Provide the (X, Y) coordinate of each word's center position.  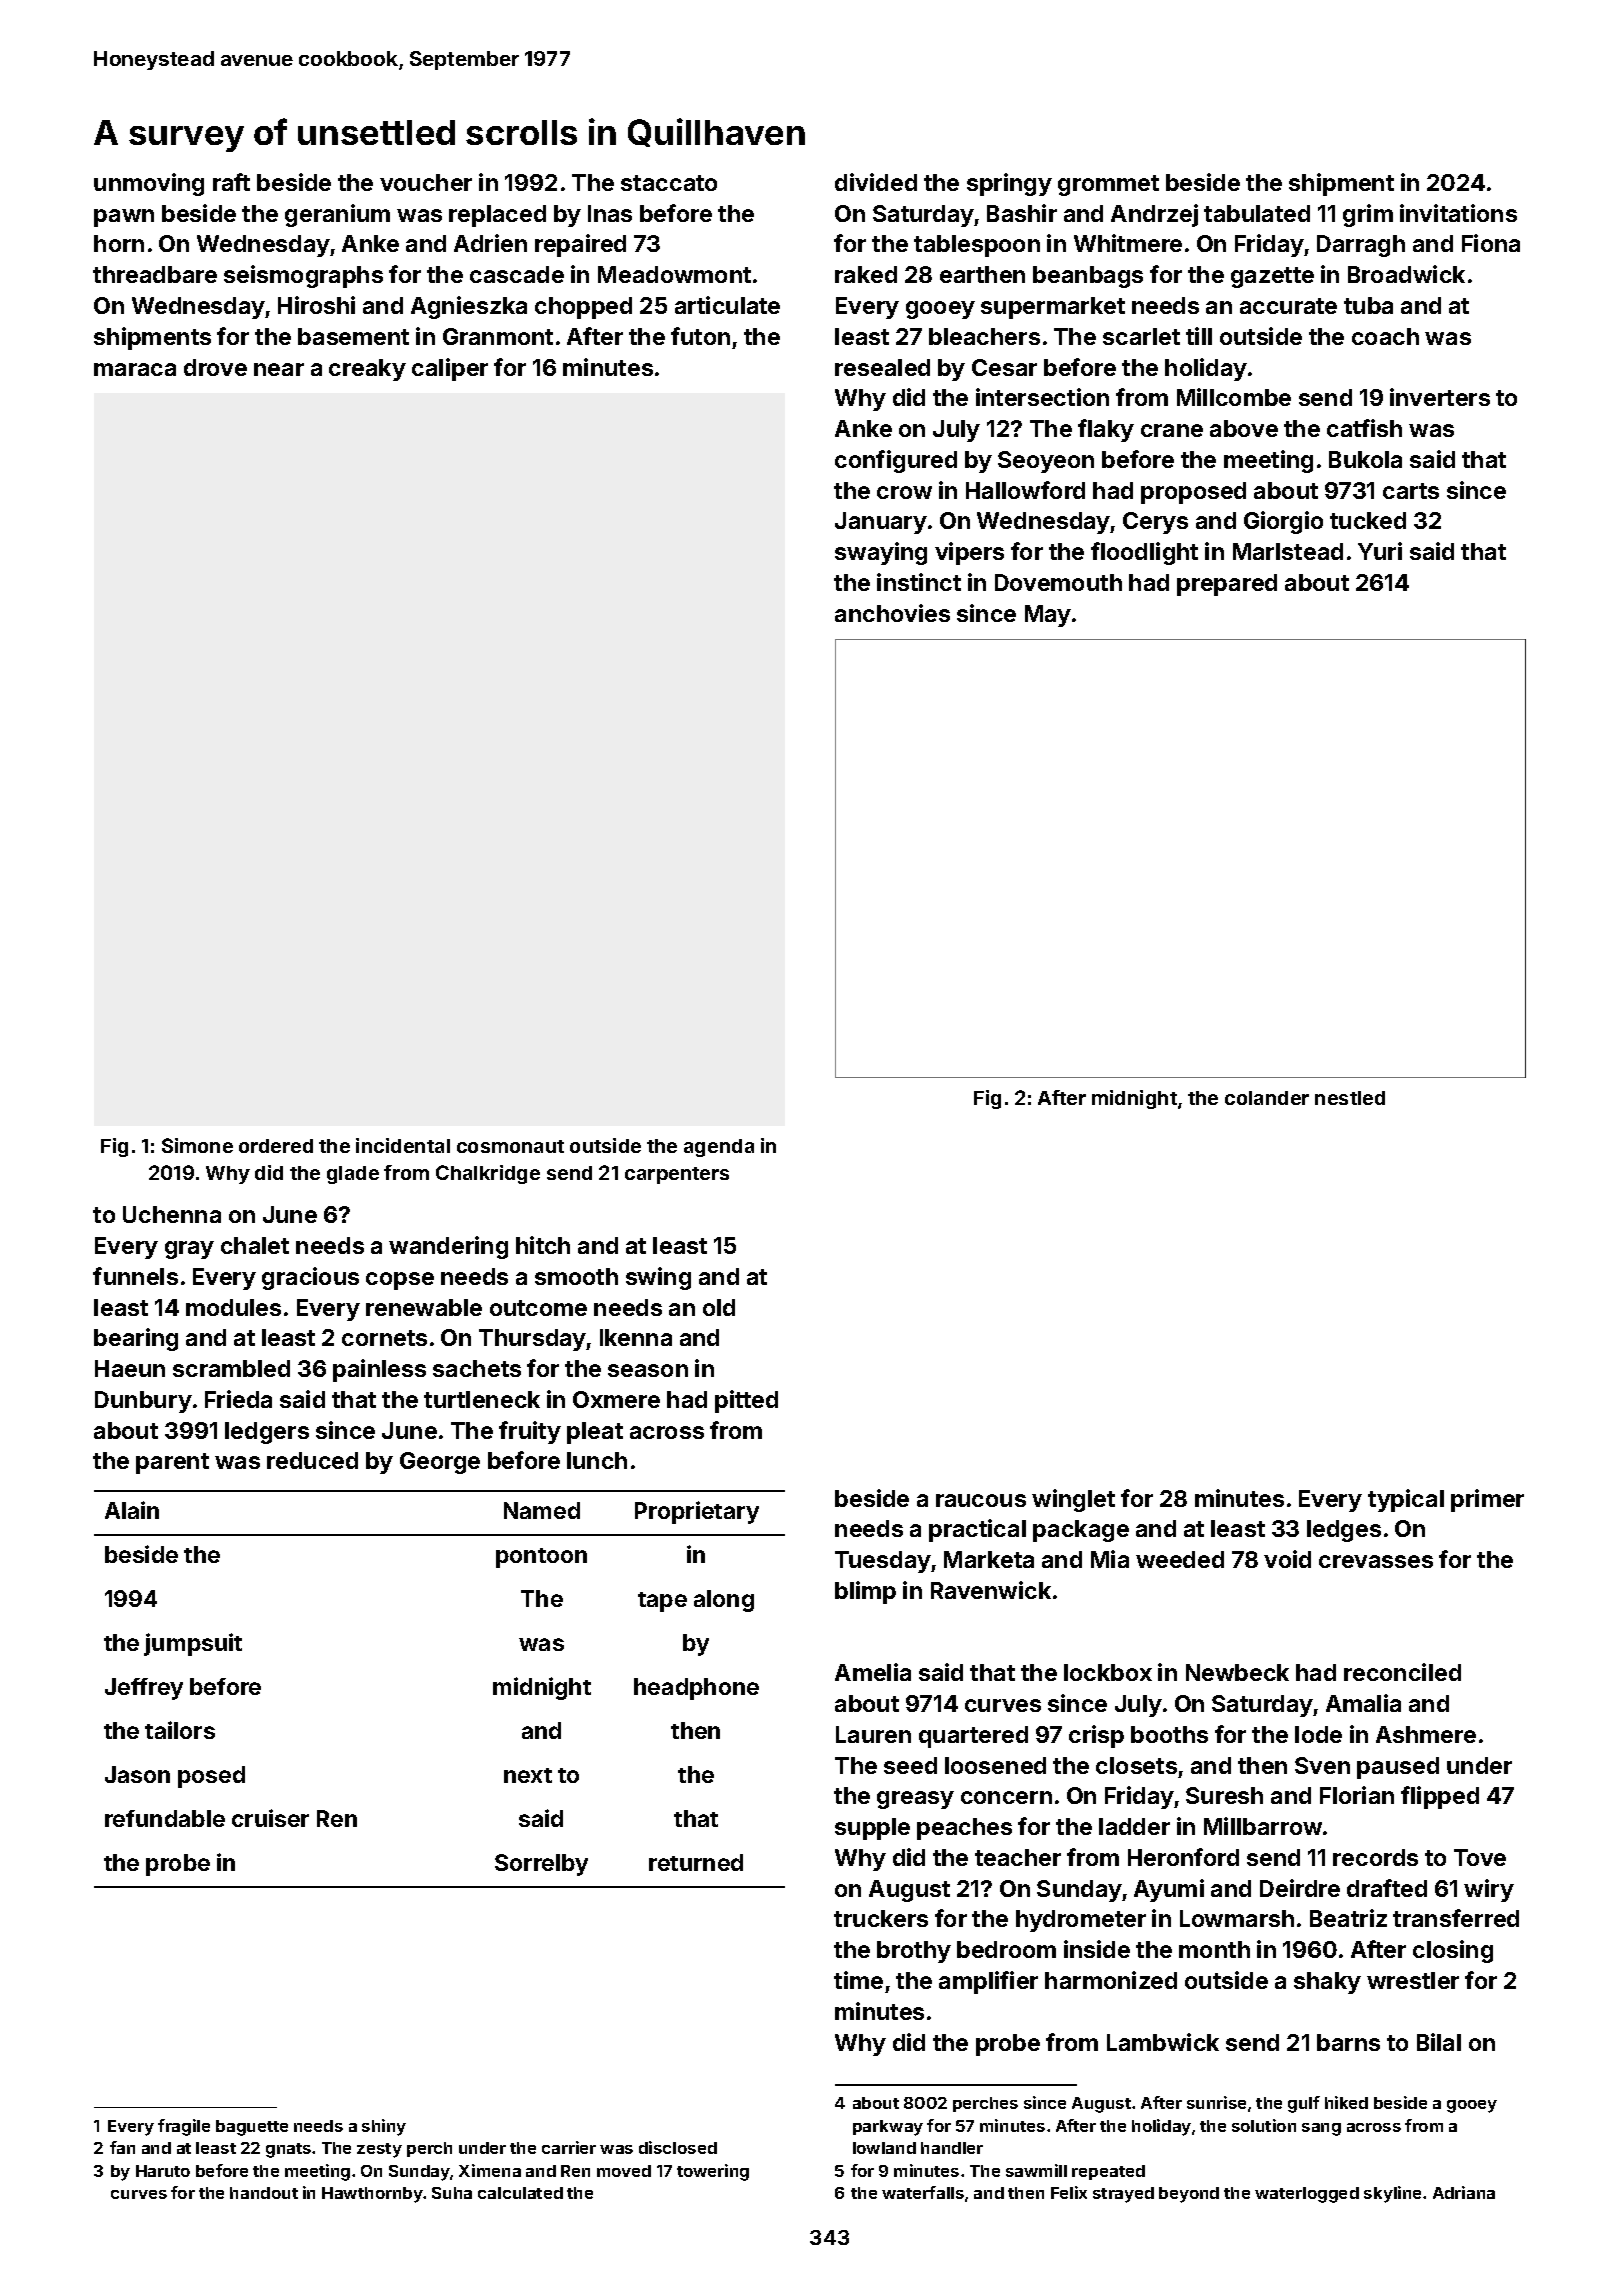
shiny (384, 2127)
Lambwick (1163, 2042)
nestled (1350, 1098)
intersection (1042, 397)
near (279, 369)
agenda (719, 1148)
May (1048, 616)
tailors (180, 1730)
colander (1267, 1098)
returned (696, 1862)
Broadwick (1406, 274)
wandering (448, 1247)
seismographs (303, 276)
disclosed (678, 2147)
